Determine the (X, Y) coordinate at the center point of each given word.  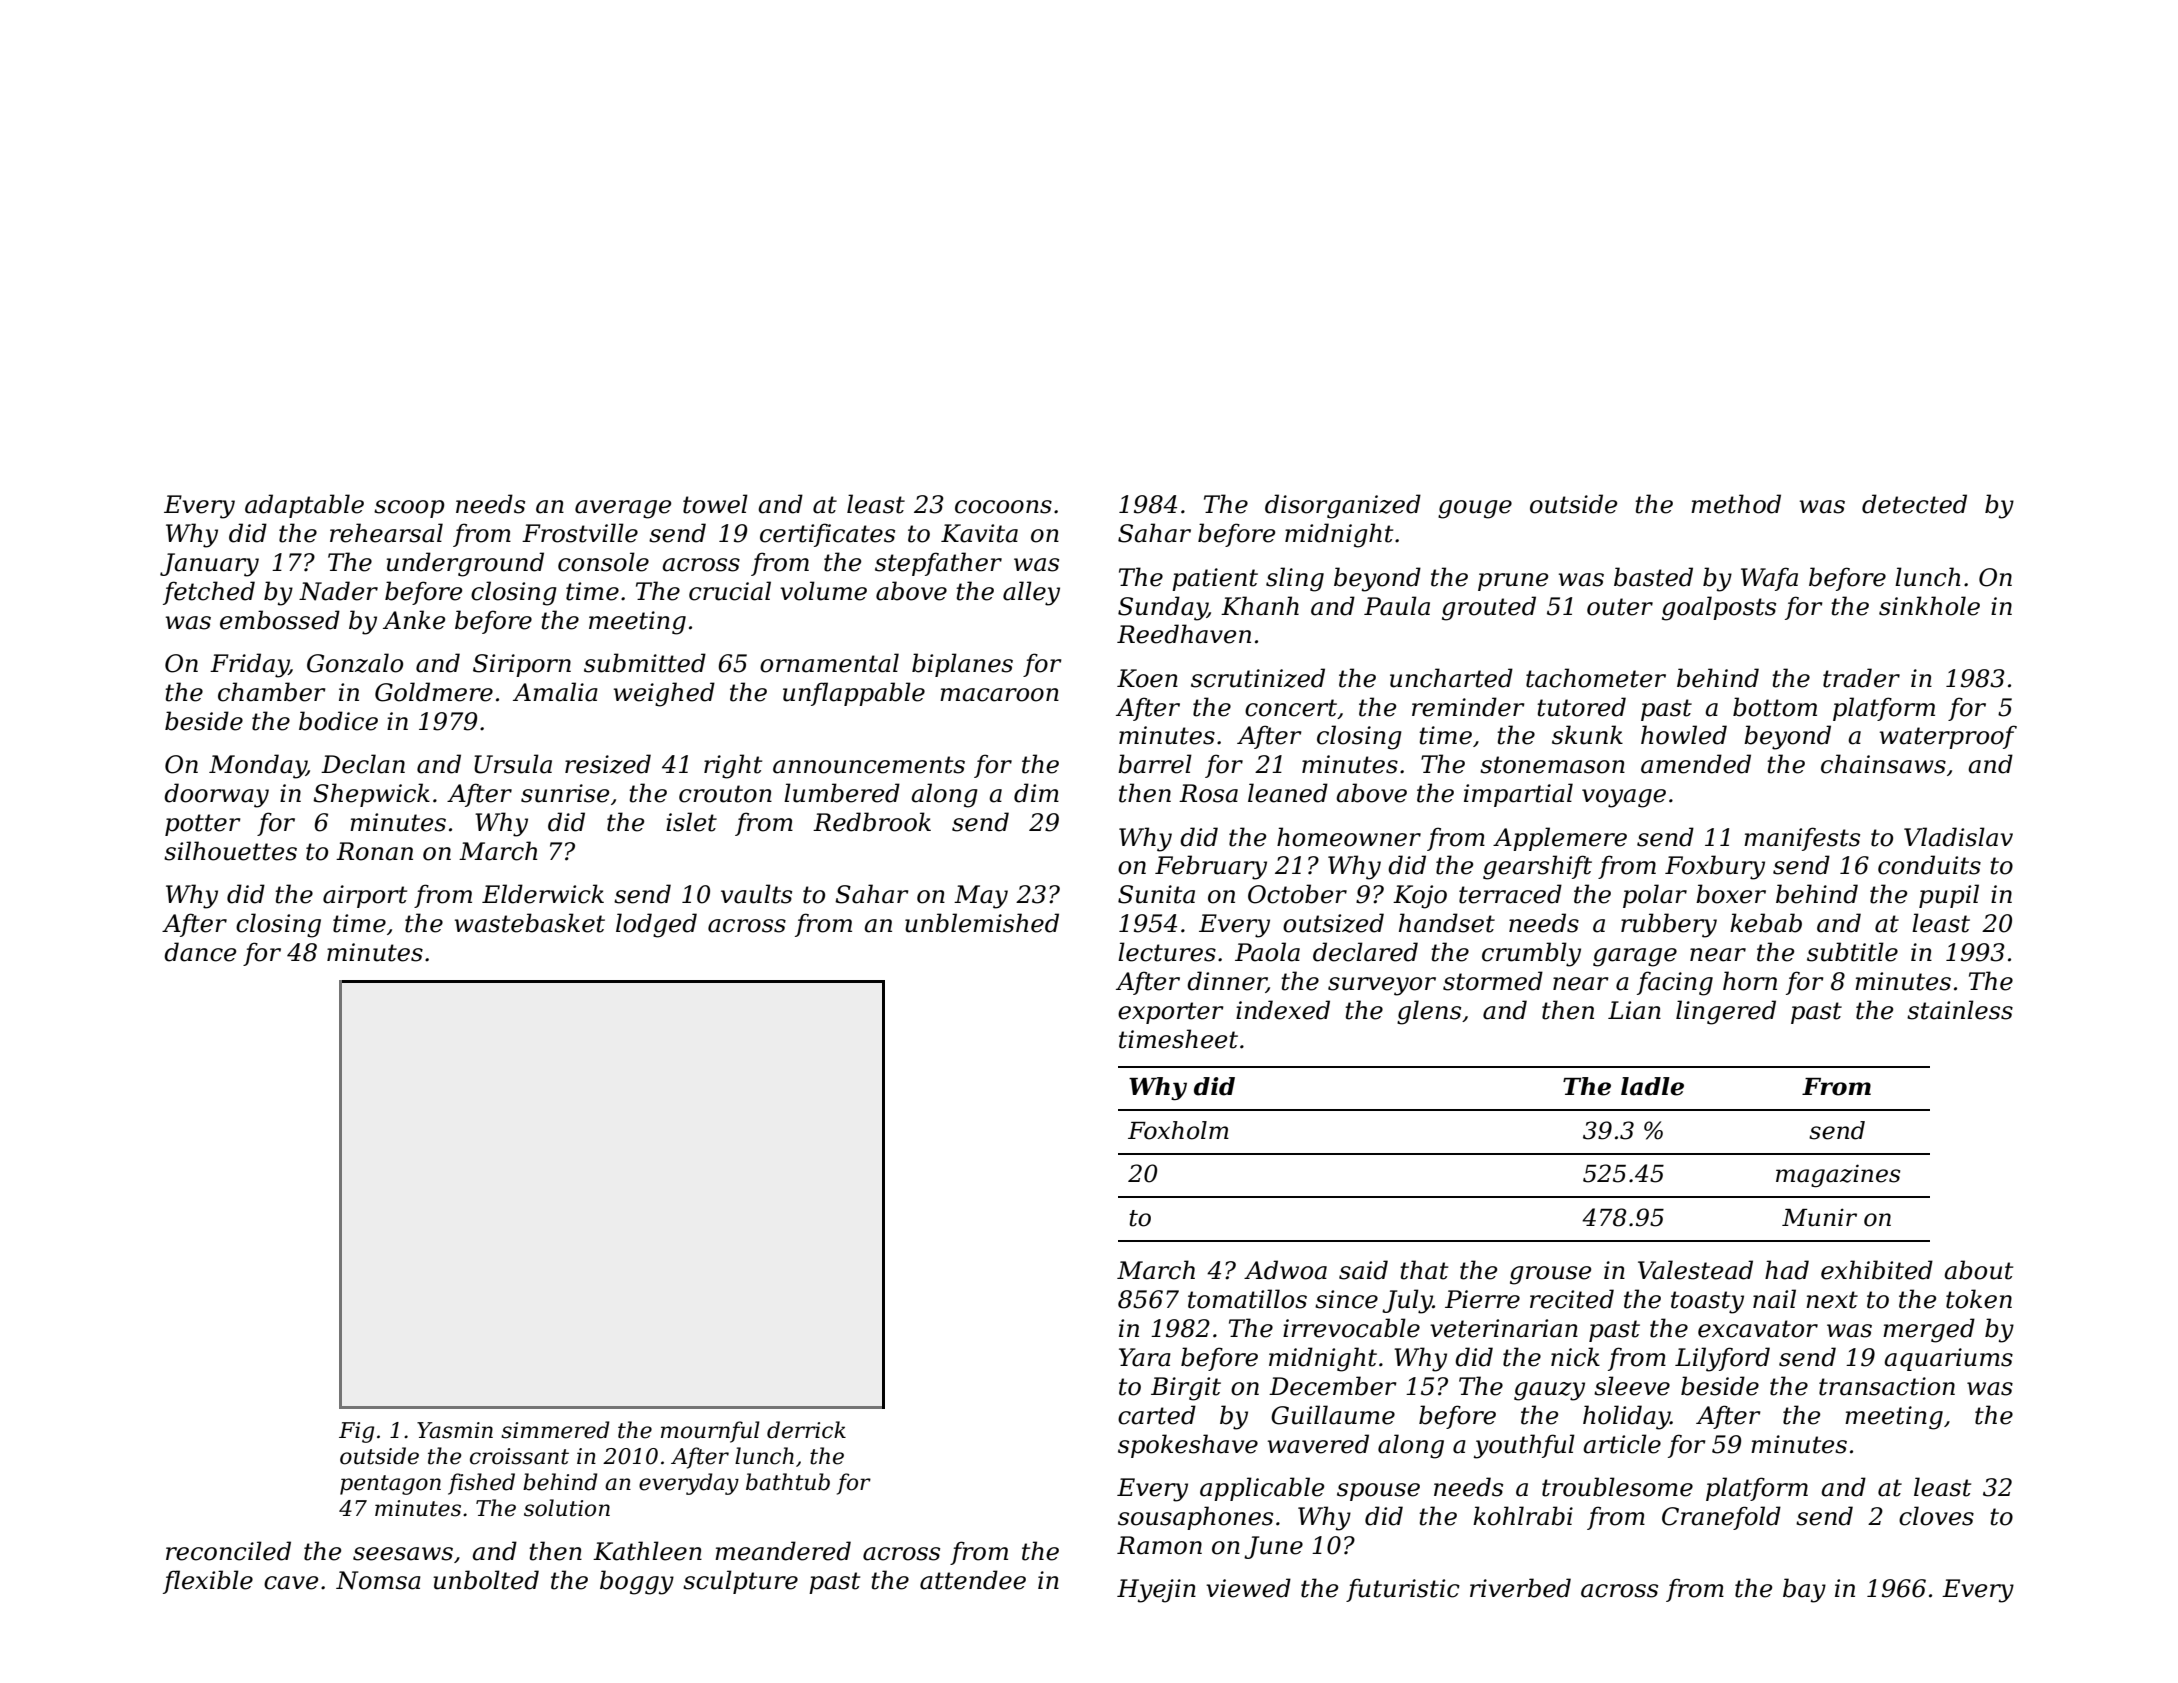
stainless (1960, 1010)
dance (200, 952)
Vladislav (1958, 837)
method (1736, 504)
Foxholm (1178, 1130)
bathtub (788, 1482)
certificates (827, 535)
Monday (257, 766)
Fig (356, 1432)
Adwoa (1285, 1270)
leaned (1288, 793)
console (603, 562)
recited (1572, 1299)
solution (567, 1508)
